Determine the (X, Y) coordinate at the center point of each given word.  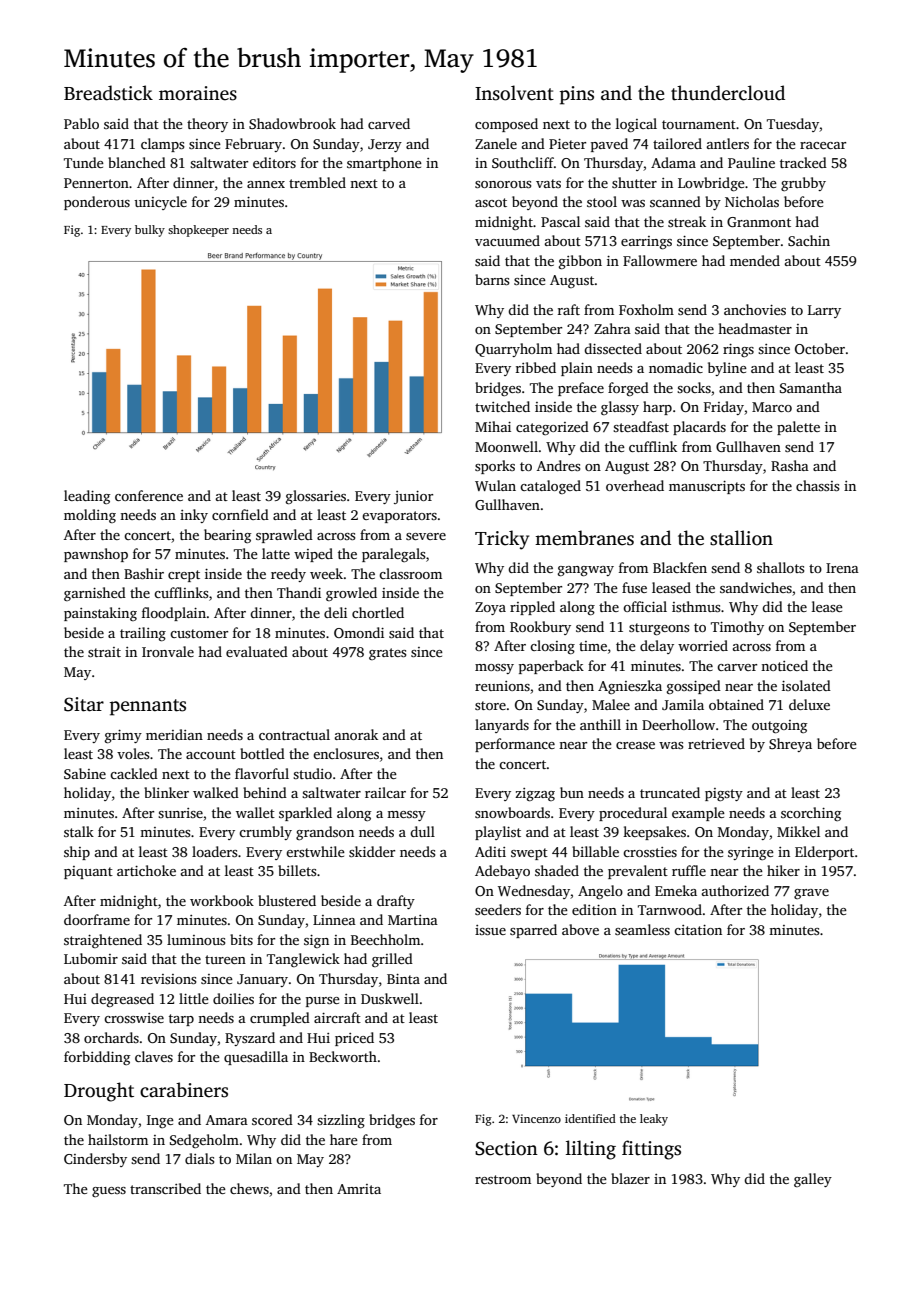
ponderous (97, 203)
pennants (148, 707)
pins (577, 95)
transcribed (165, 1188)
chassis (817, 485)
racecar (823, 145)
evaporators (399, 517)
